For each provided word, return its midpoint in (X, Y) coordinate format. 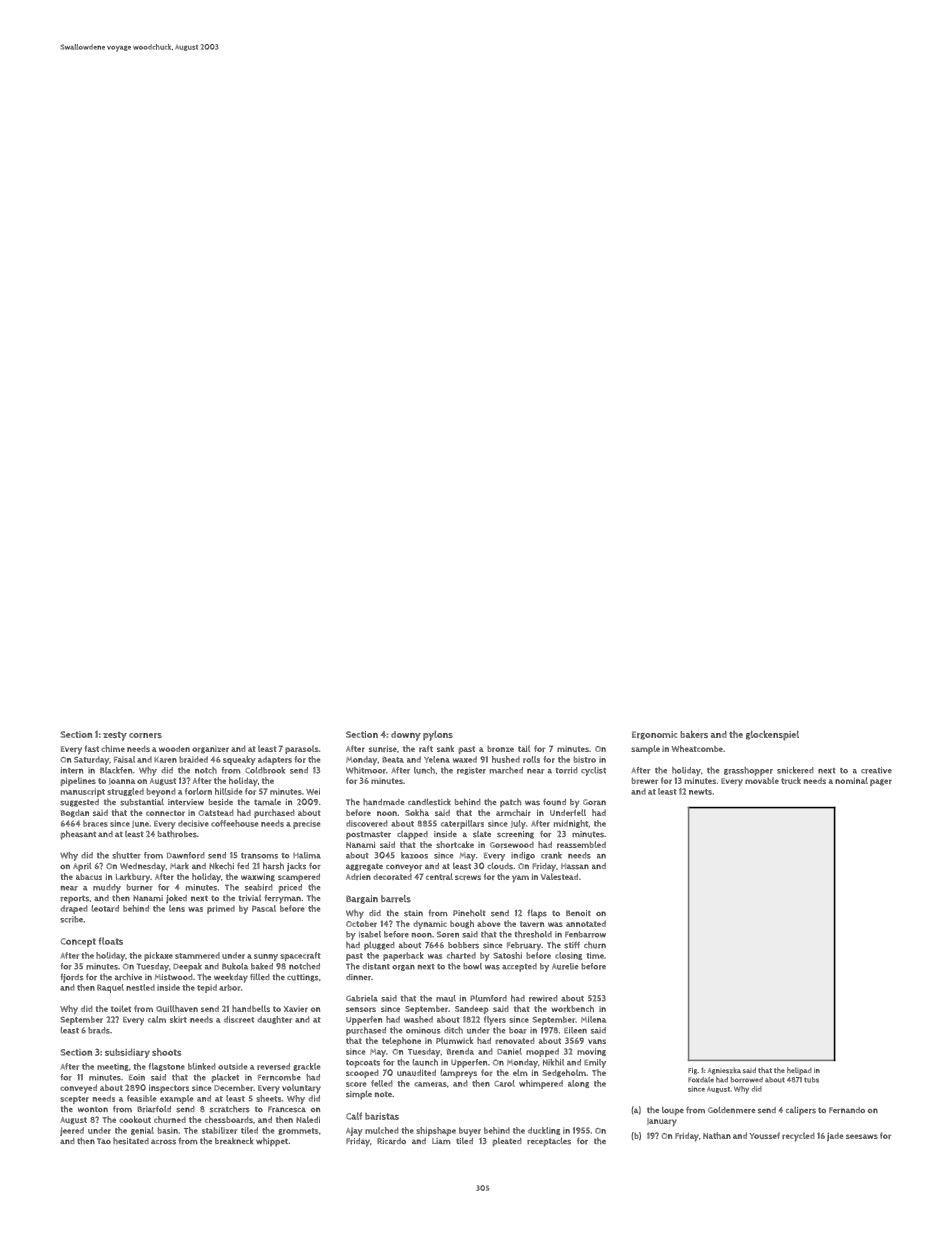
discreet (239, 1019)
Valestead (559, 876)
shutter (126, 855)
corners (145, 735)
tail (524, 748)
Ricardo (391, 1141)
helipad (799, 1071)
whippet (272, 1142)
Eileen (575, 1030)
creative (876, 770)
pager (881, 782)
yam (520, 878)
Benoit (578, 913)
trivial (250, 898)
